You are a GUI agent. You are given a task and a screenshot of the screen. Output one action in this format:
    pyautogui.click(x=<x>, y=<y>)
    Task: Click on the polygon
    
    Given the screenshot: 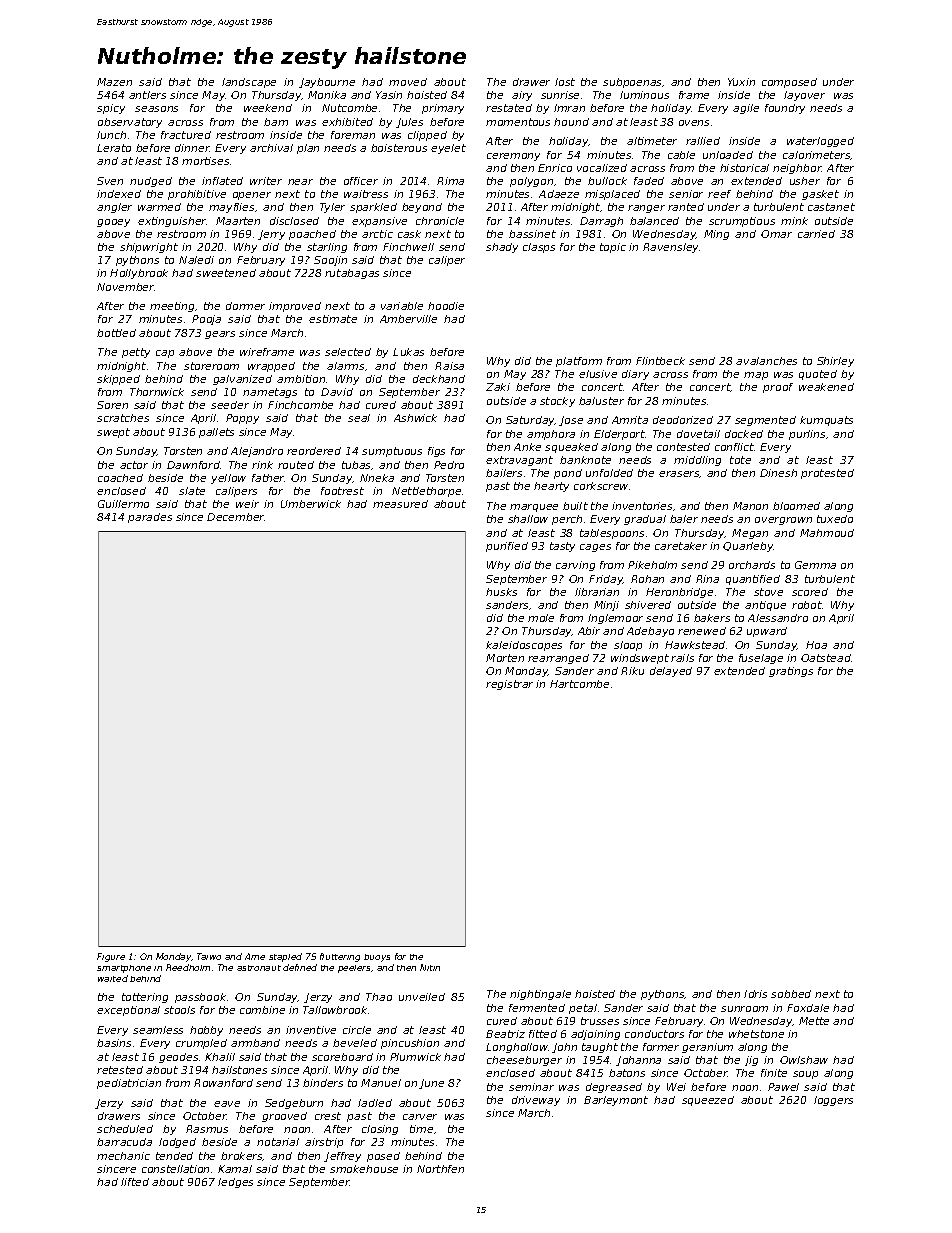 What is the action you would take?
    pyautogui.click(x=531, y=182)
